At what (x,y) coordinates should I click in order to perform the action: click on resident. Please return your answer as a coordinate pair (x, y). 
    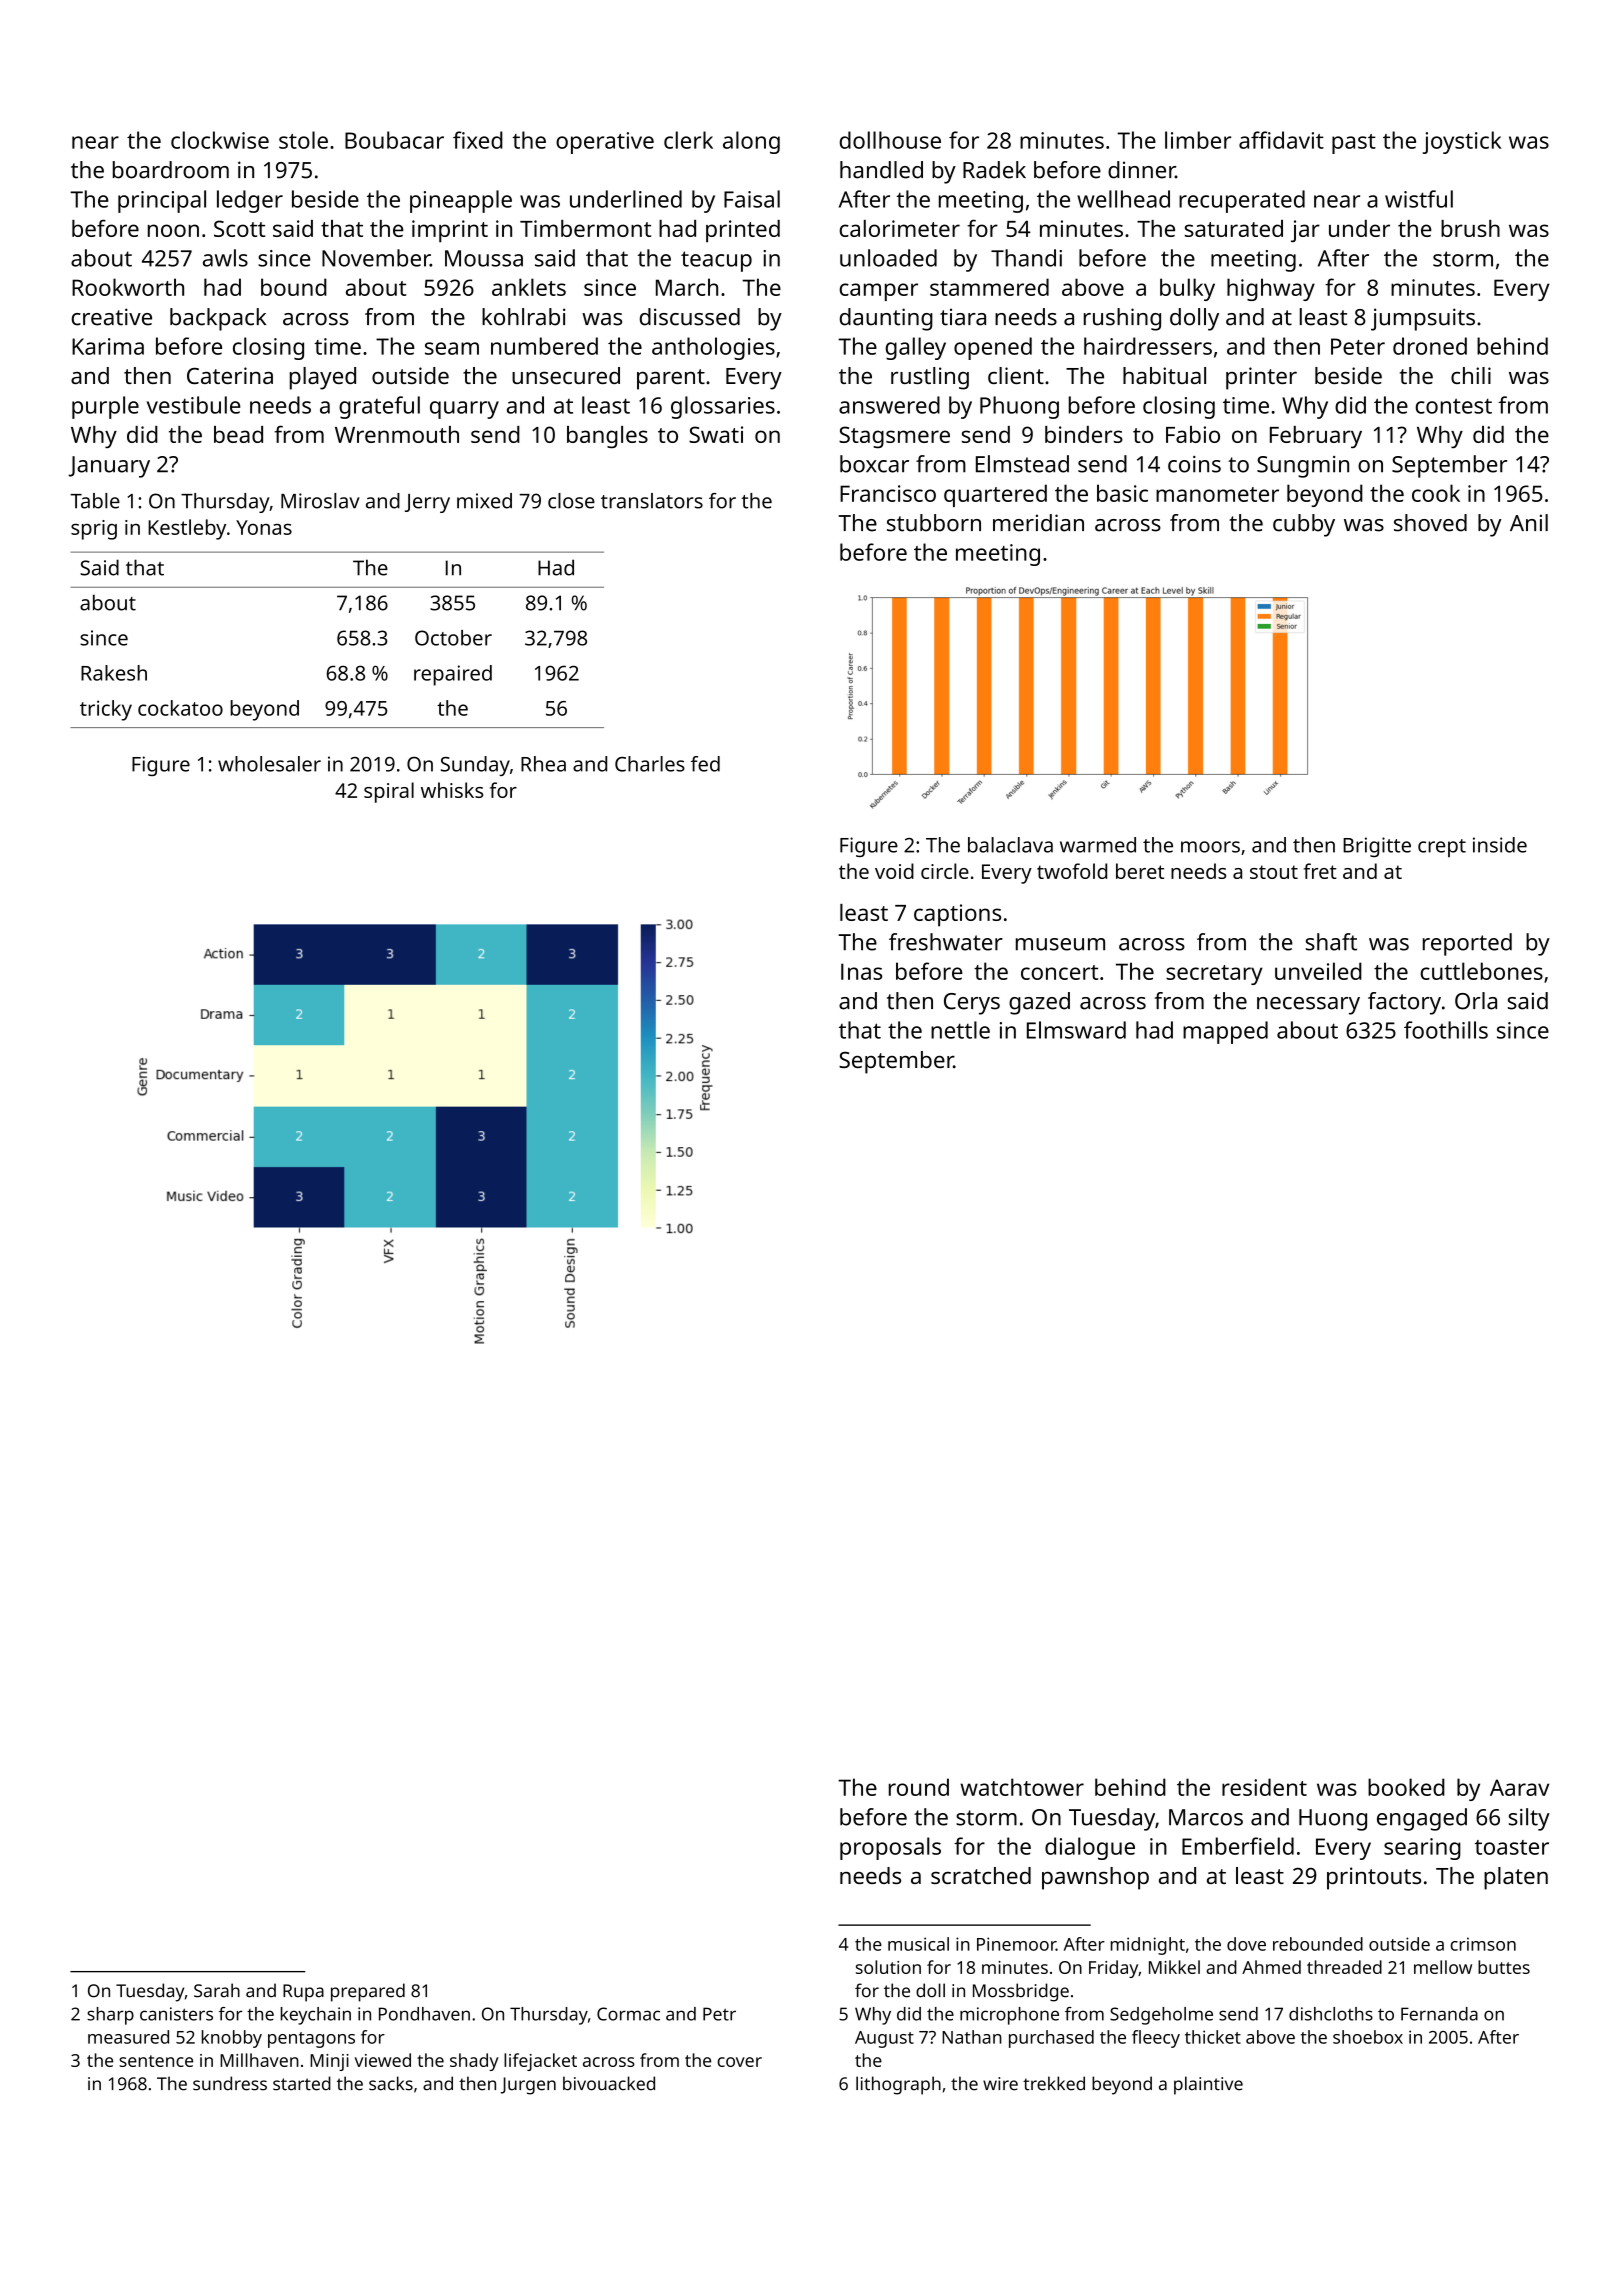
    Looking at the image, I should click on (1264, 1787).
